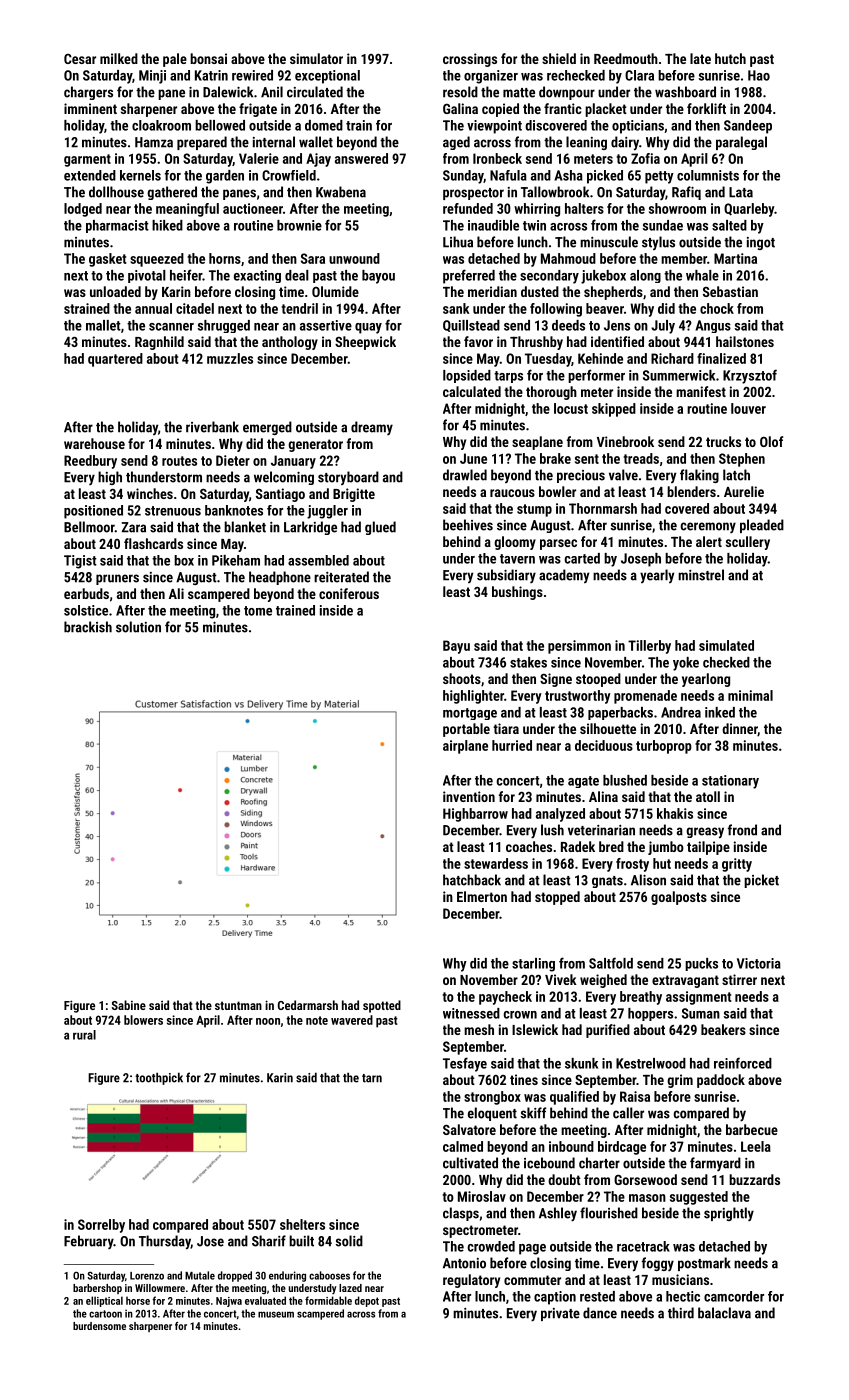 The width and height of the page is (849, 1400). I want to click on depot, so click(367, 1301).
